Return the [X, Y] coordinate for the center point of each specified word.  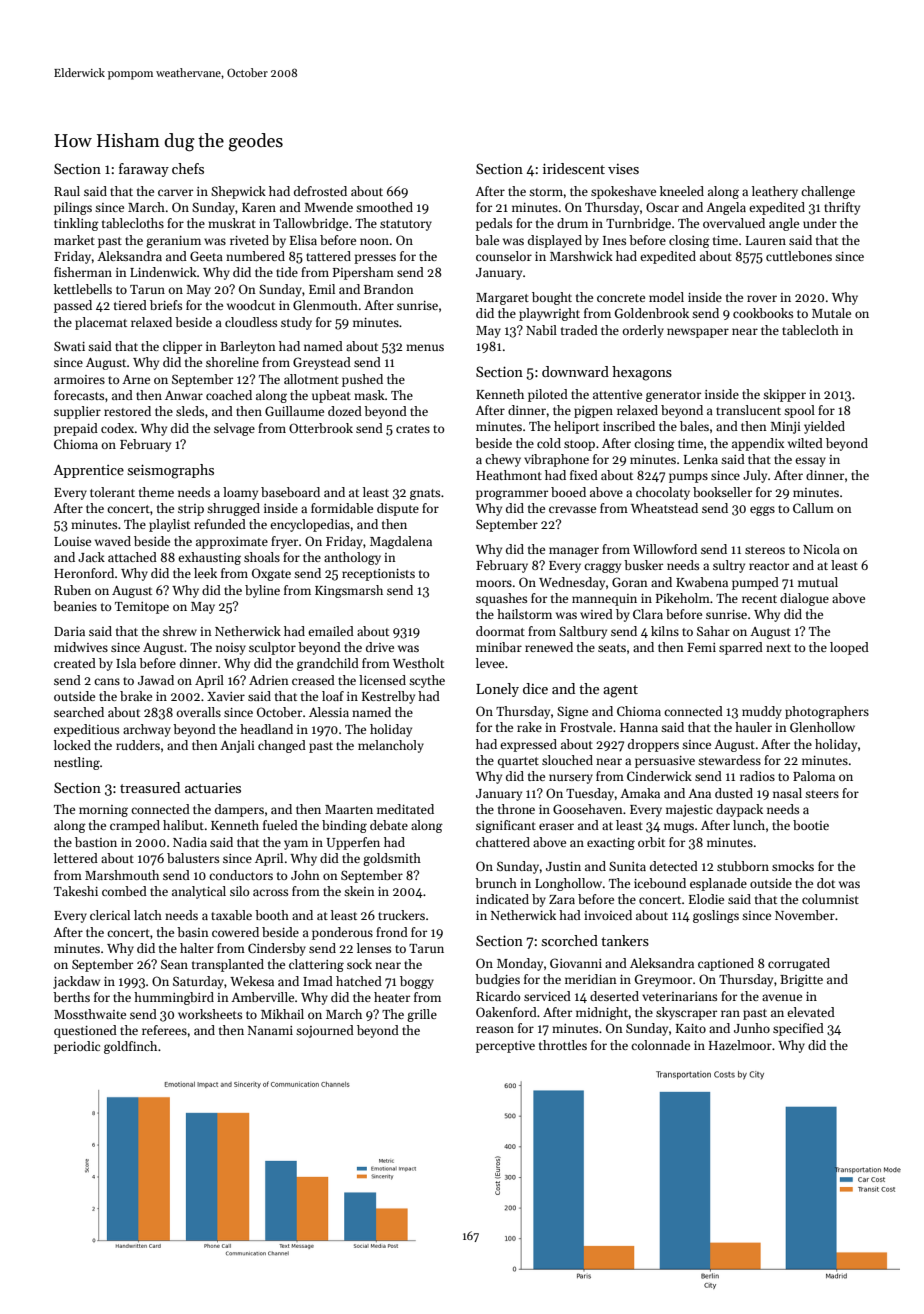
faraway [144, 170]
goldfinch [130, 1047]
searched [79, 712]
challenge [828, 192]
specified [798, 1029]
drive [380, 647]
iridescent [574, 168]
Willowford [665, 549]
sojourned [325, 1031]
